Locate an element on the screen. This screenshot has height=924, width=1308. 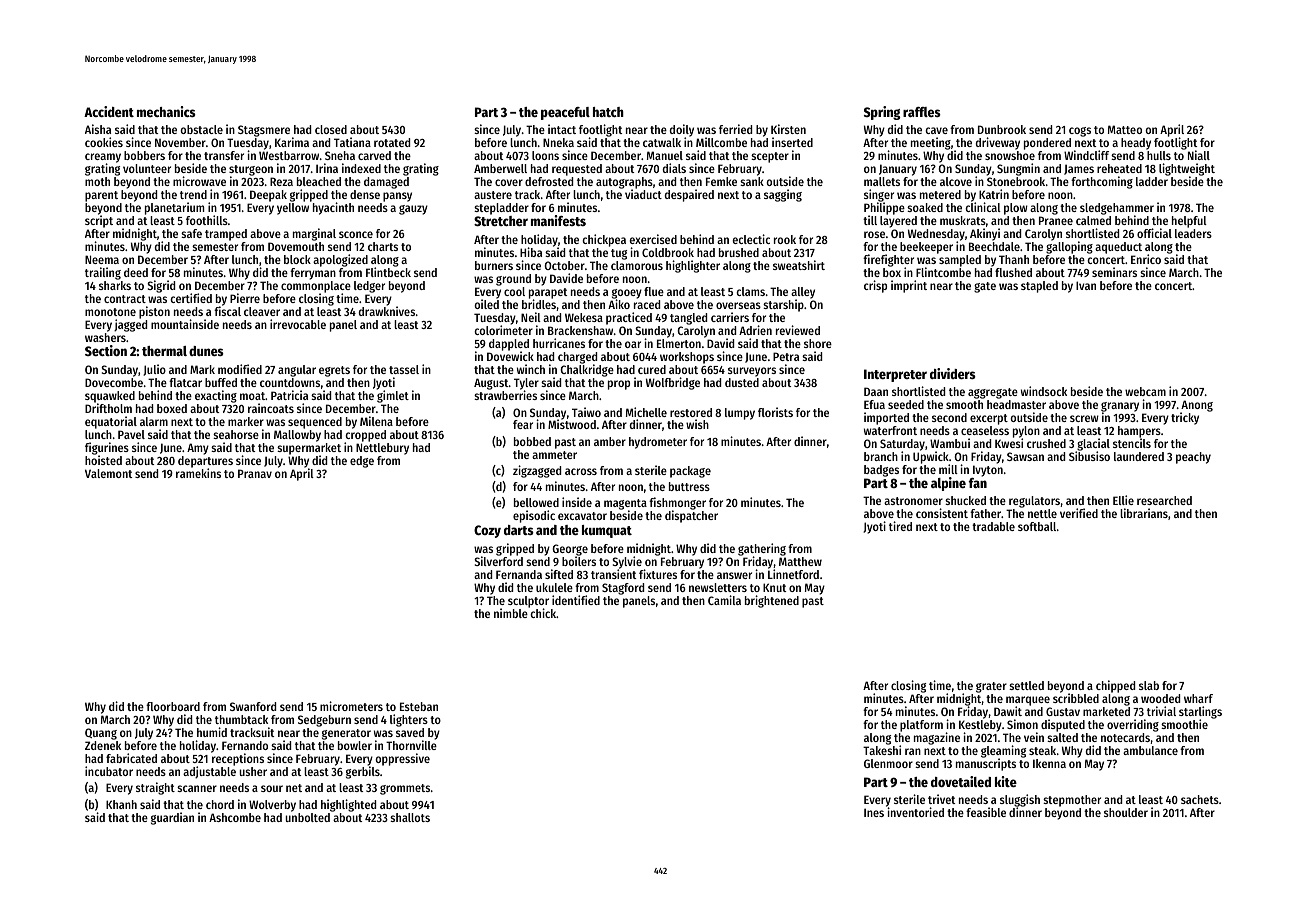
settled is located at coordinates (1026, 685).
